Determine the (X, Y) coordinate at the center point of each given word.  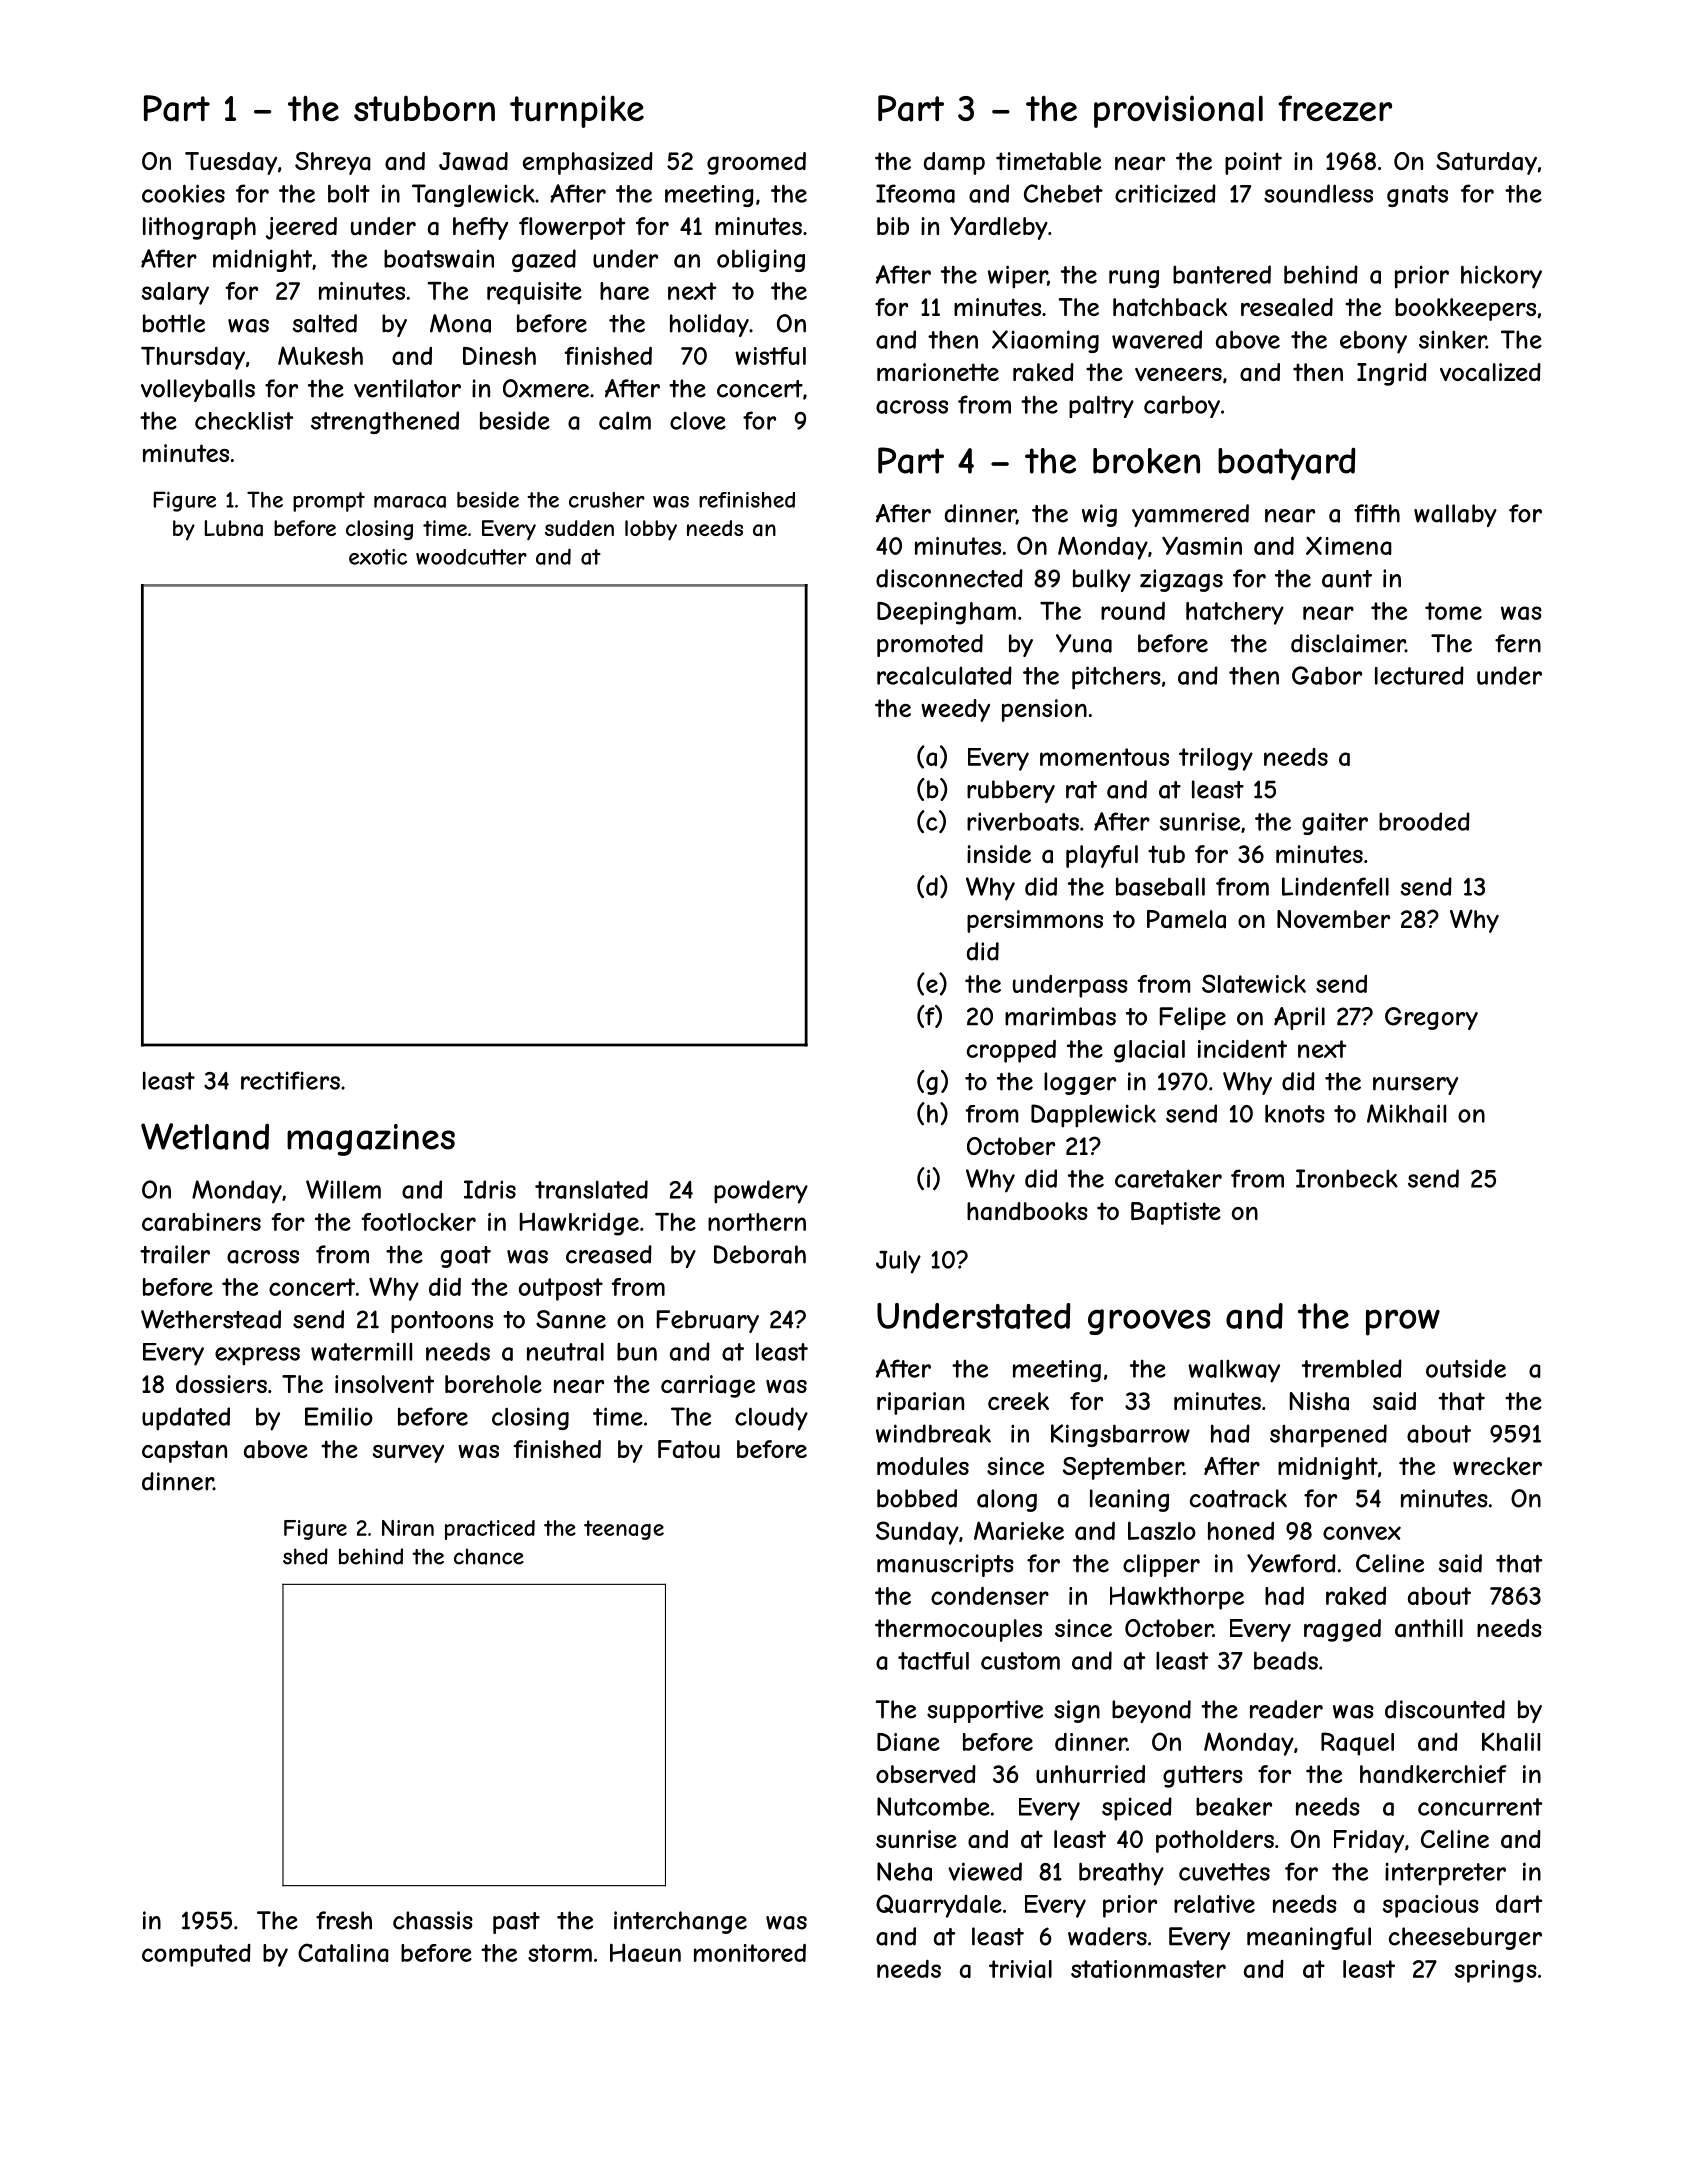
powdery (761, 1192)
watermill (361, 1351)
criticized (1165, 193)
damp (954, 163)
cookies (183, 193)
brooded (1424, 821)
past (516, 1923)
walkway (1234, 1371)
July (898, 1262)
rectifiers (290, 1080)
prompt (329, 502)
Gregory (1431, 1018)
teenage (624, 1530)
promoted (930, 645)
